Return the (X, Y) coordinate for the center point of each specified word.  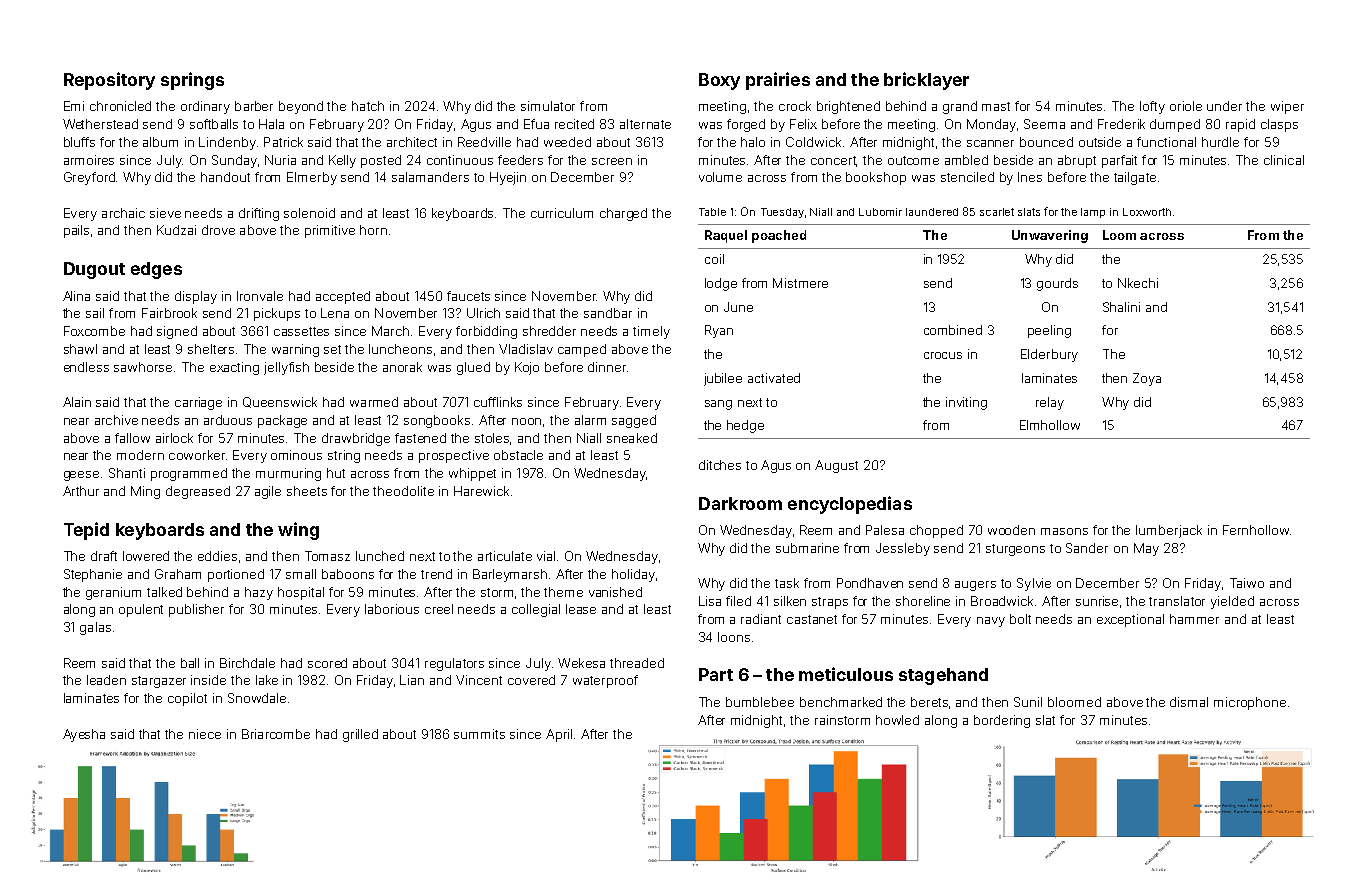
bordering (1002, 721)
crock (795, 106)
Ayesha (84, 735)
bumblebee (760, 702)
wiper (1287, 107)
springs (192, 81)
